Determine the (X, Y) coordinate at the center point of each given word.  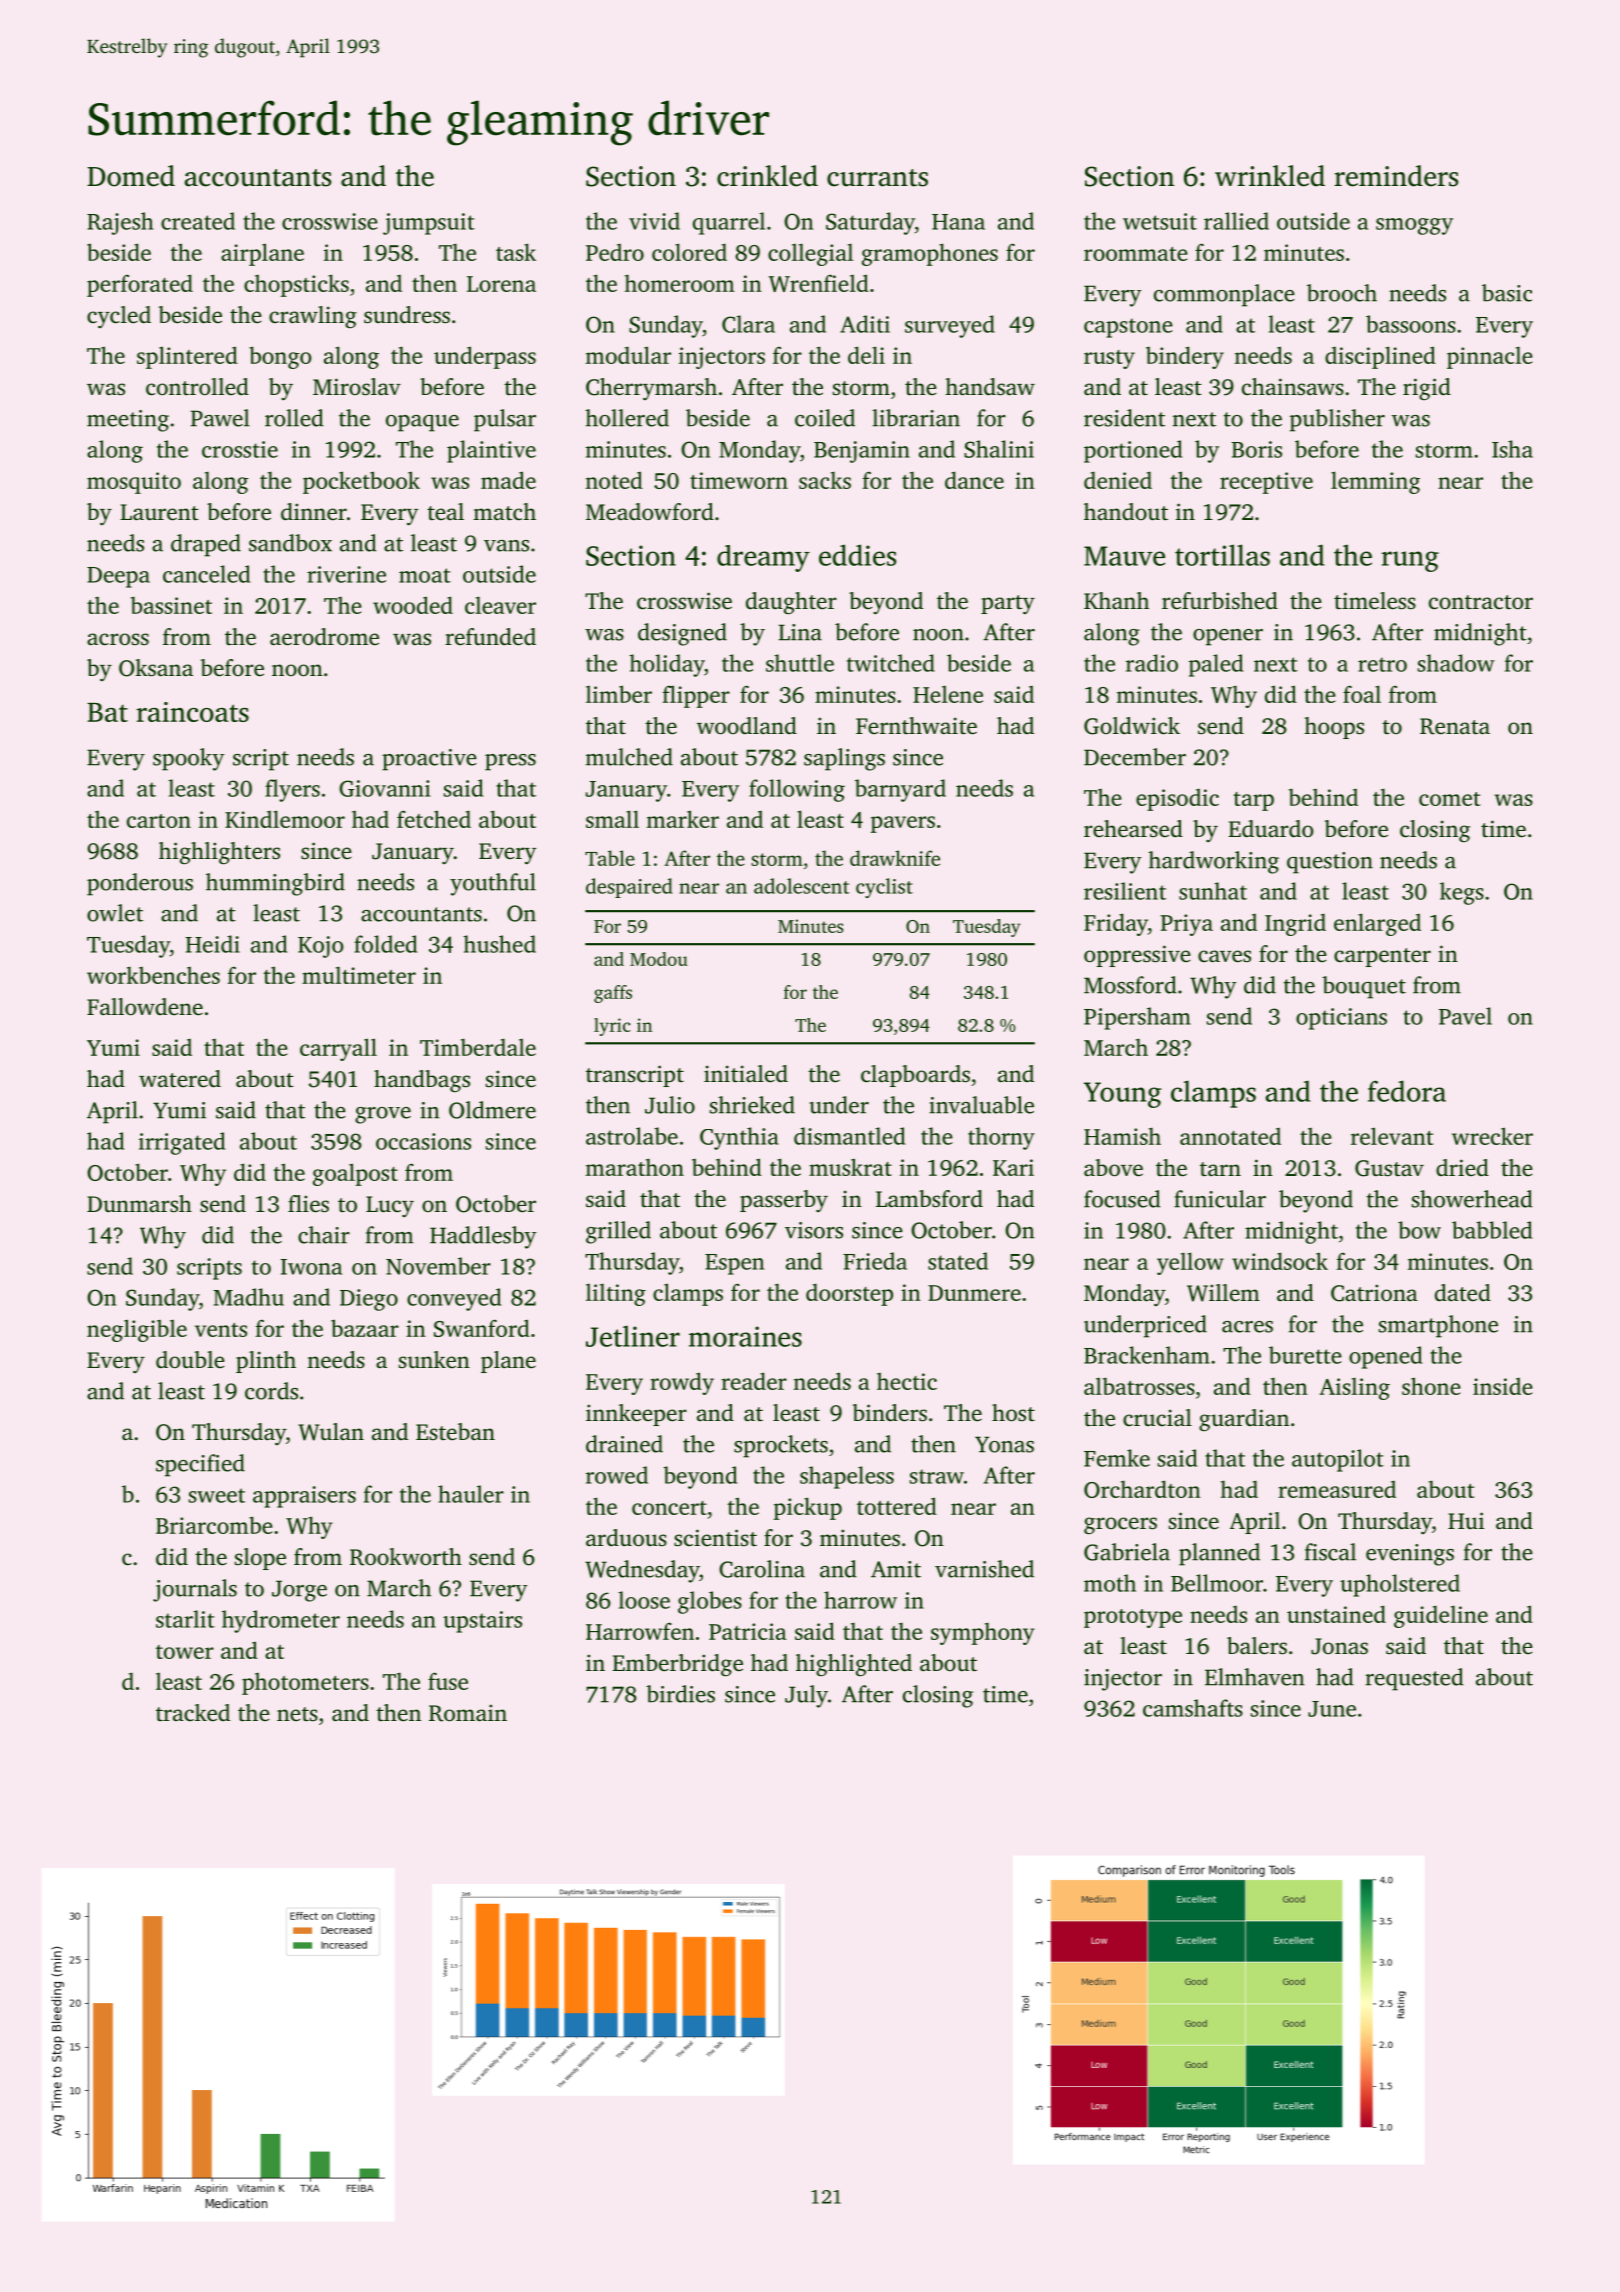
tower (185, 1652)
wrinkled (1270, 176)
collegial (810, 255)
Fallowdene (145, 1006)
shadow (1456, 663)
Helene (948, 694)
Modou (659, 959)
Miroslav (357, 386)
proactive (429, 760)
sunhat (1213, 891)
